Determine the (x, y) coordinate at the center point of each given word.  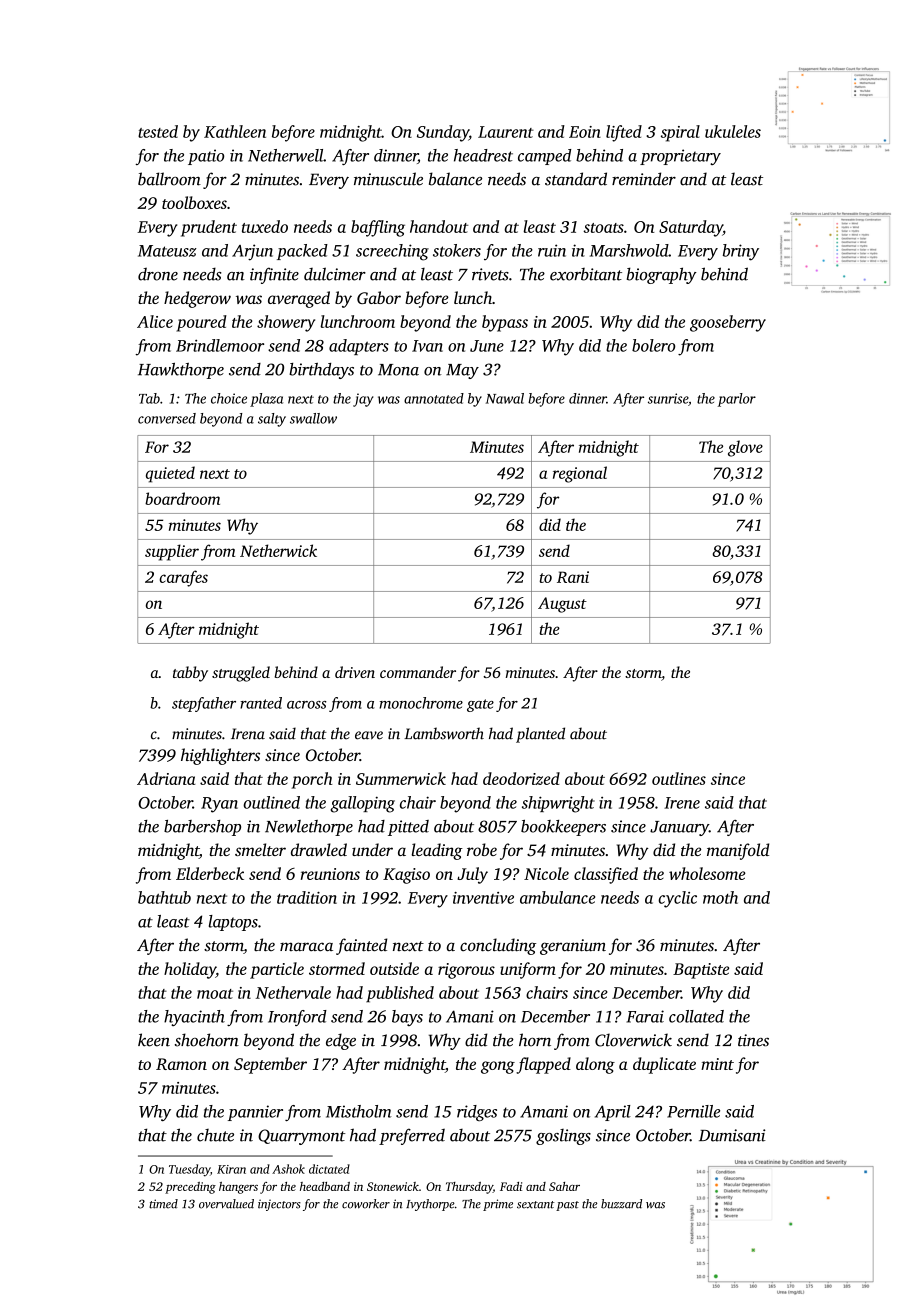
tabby (190, 674)
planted (540, 735)
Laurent (506, 132)
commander (418, 672)
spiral (680, 133)
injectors (279, 1205)
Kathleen (235, 131)
